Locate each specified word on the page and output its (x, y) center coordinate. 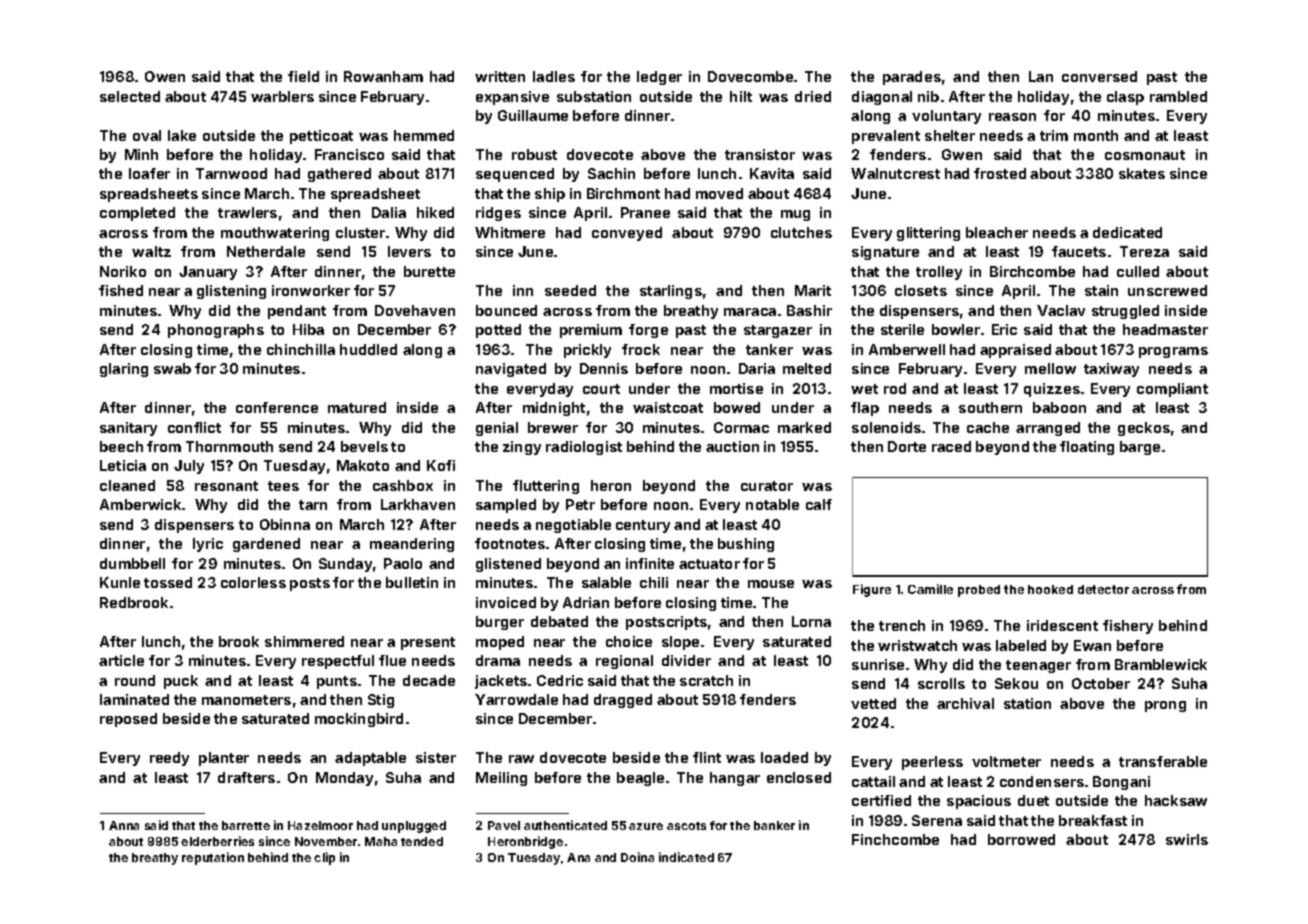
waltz (151, 251)
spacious (979, 802)
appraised (1015, 351)
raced (951, 446)
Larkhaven (418, 504)
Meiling (501, 779)
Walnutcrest (895, 173)
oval (147, 135)
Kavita (772, 173)
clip (324, 858)
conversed (1099, 76)
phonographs (216, 331)
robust (534, 154)
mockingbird (359, 720)
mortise (736, 388)
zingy (522, 448)
